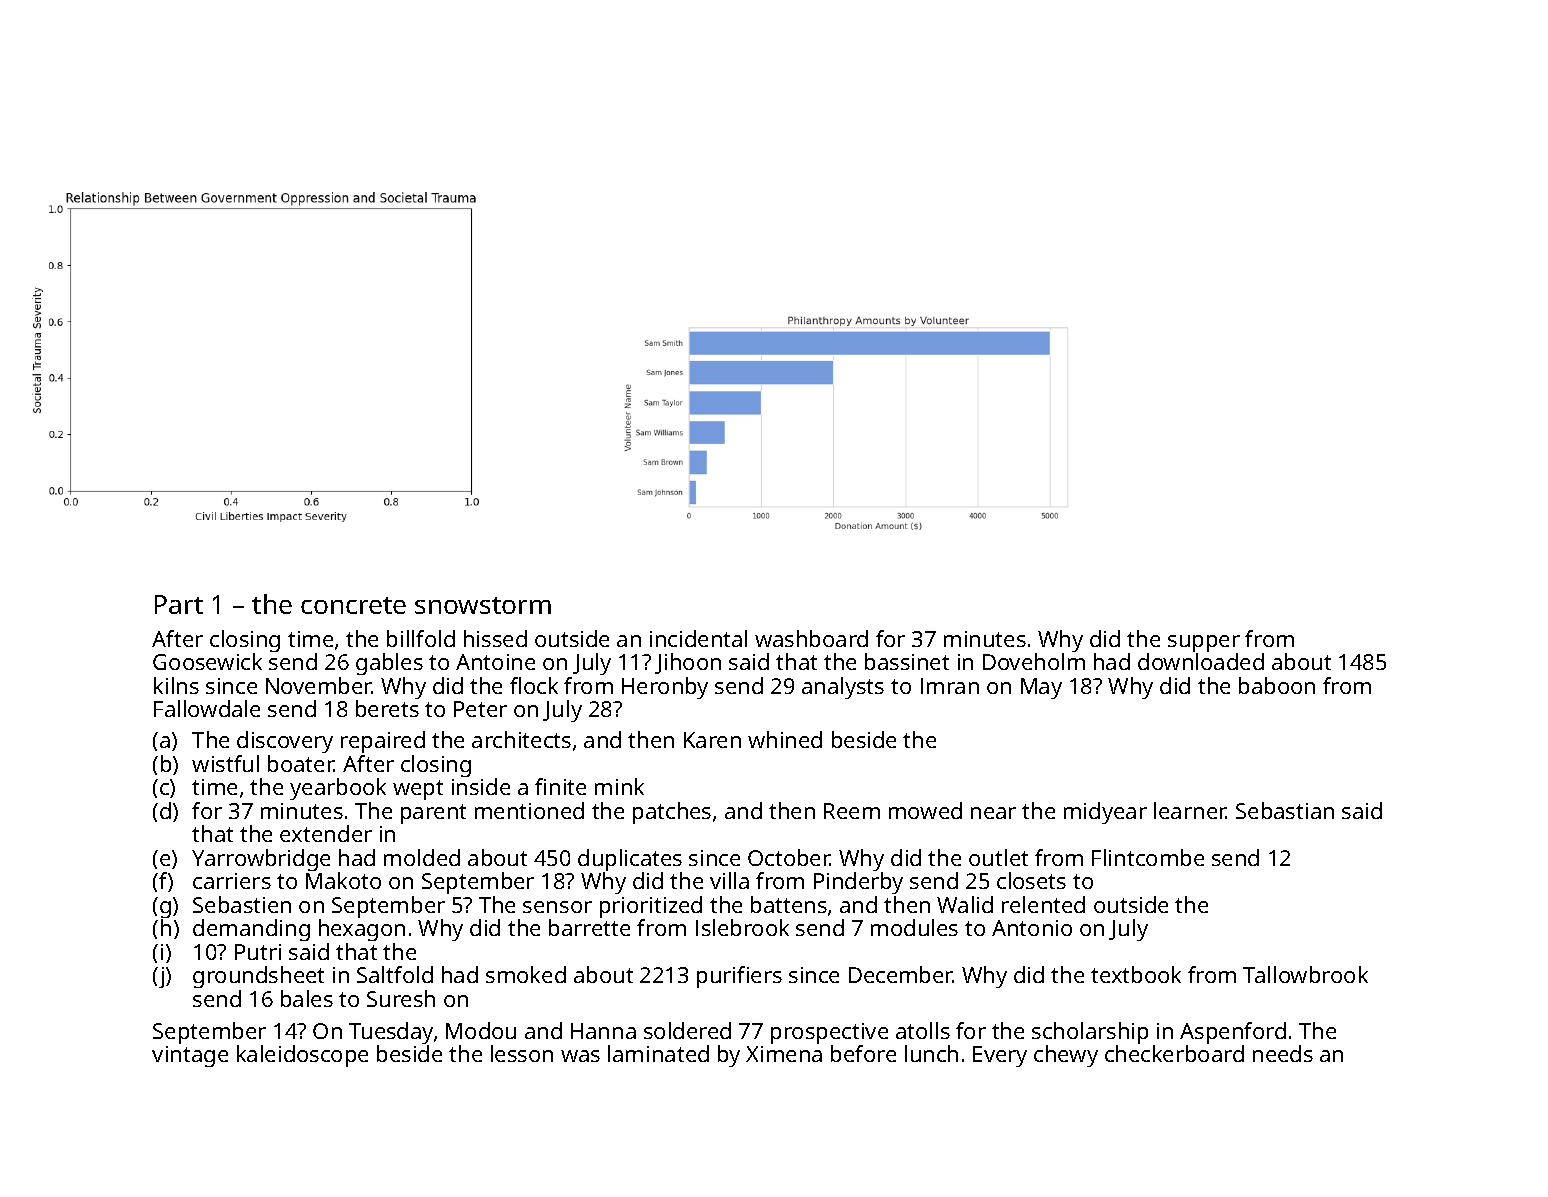  I want to click on supper, so click(1204, 643).
